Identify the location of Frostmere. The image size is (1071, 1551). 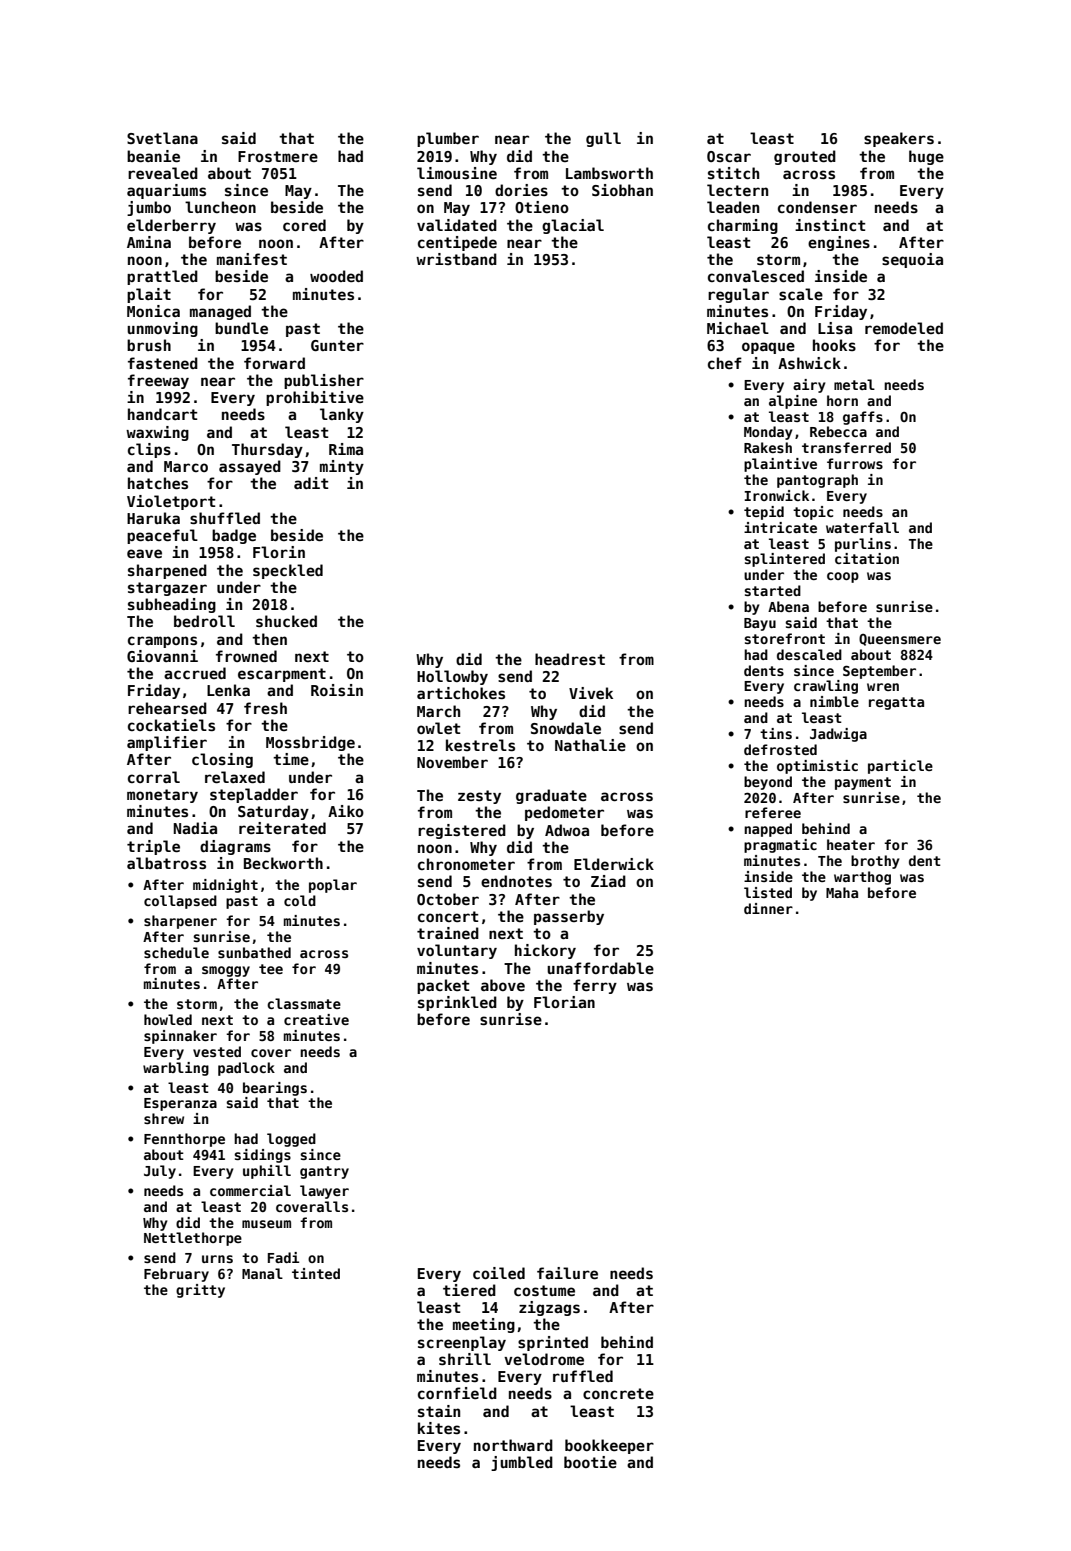
(278, 156).
